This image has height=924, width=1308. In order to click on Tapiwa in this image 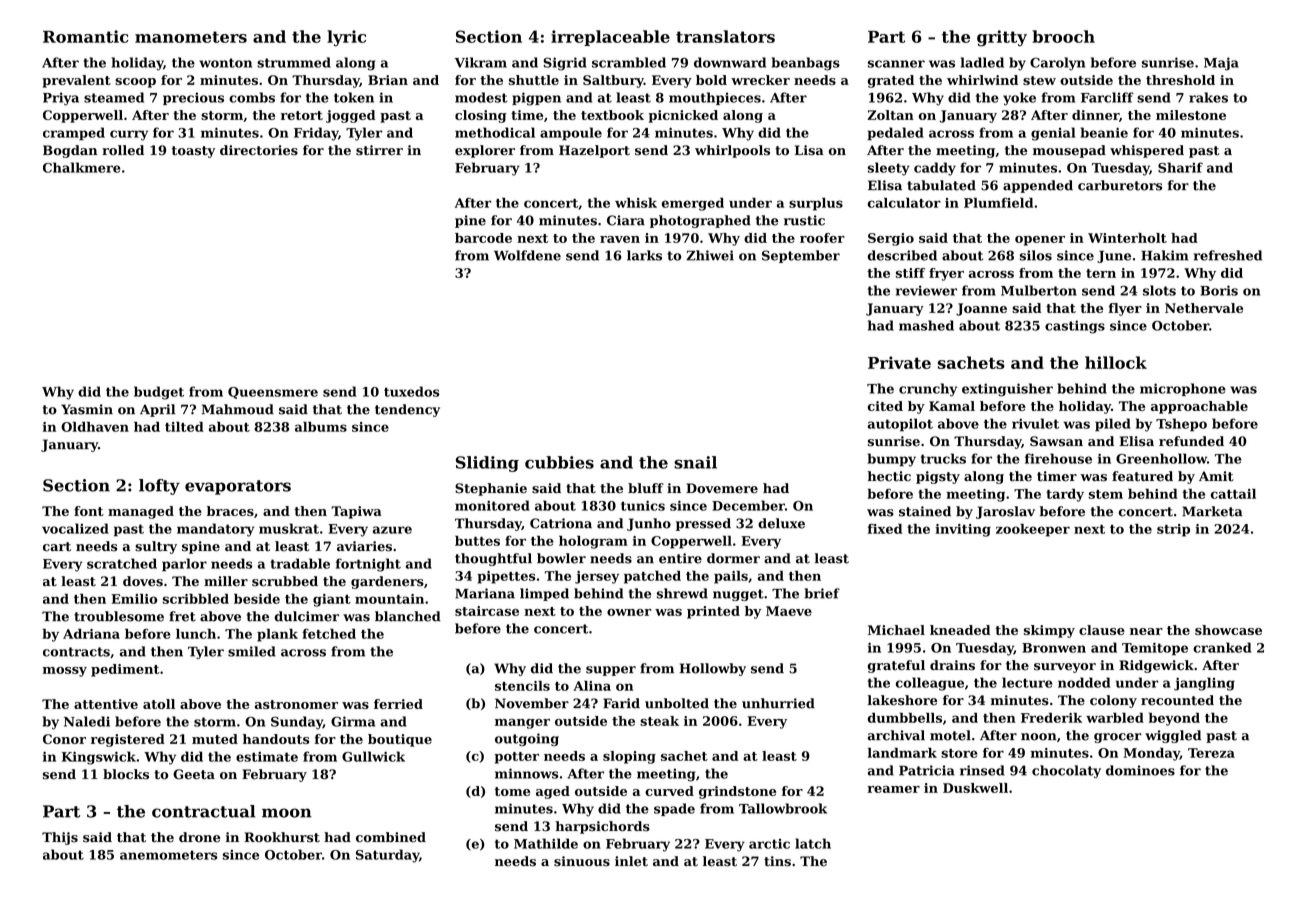, I will do `click(356, 512)`.
